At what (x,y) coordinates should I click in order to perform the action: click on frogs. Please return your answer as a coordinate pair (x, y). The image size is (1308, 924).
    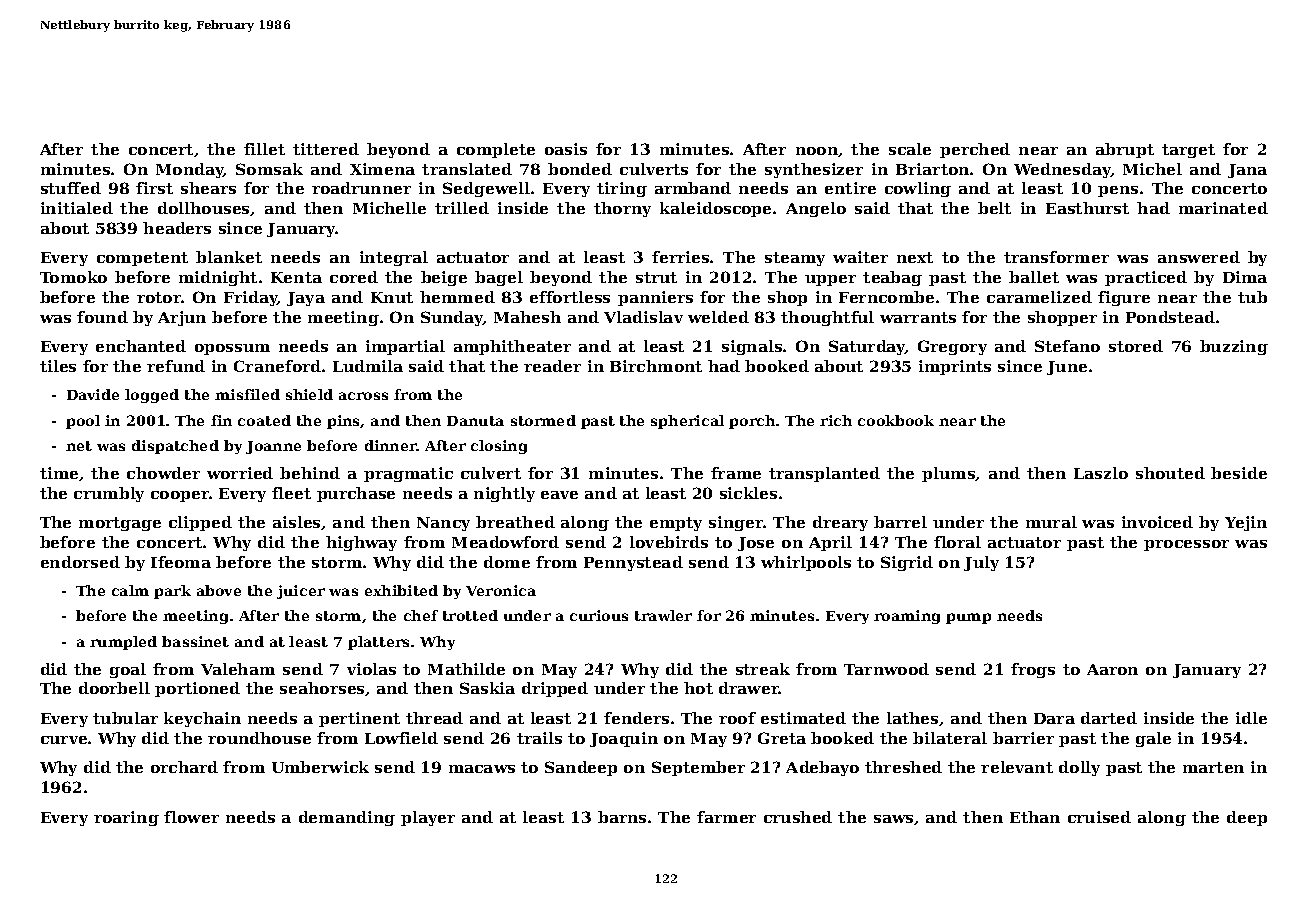
    Looking at the image, I should click on (1033, 670).
